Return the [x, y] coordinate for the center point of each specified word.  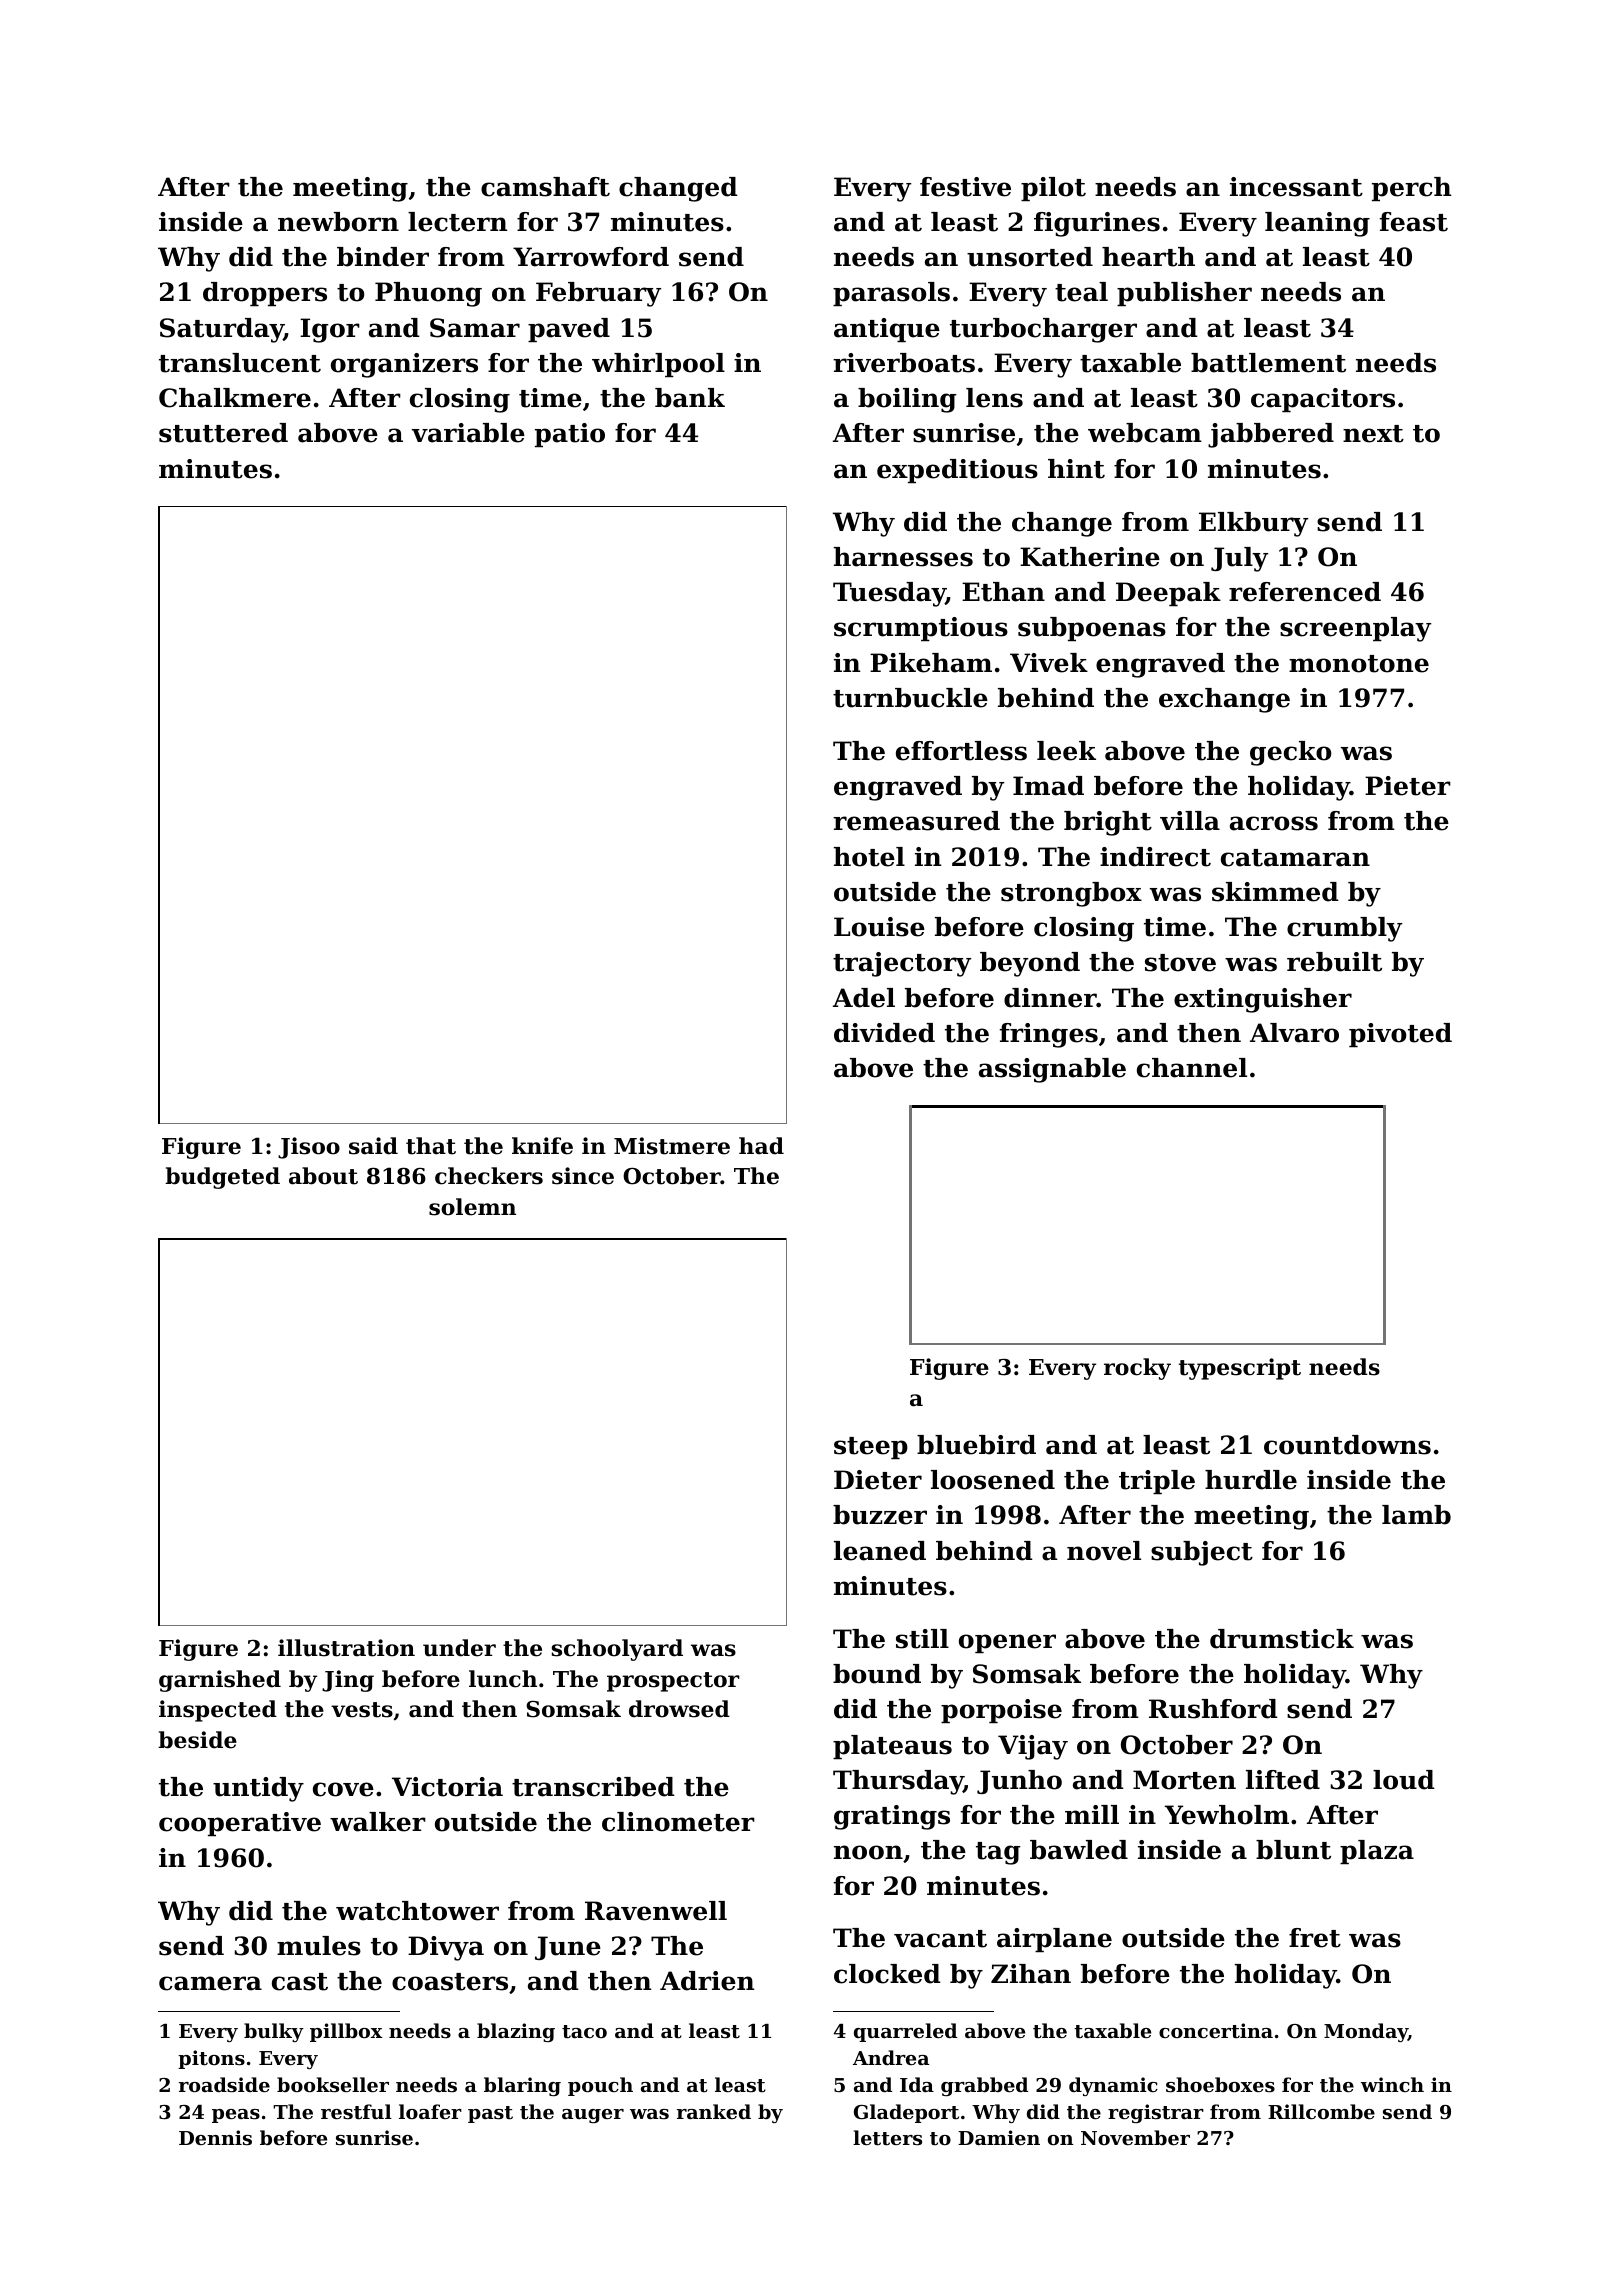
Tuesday [889, 594]
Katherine [1090, 557]
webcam [1145, 433]
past [490, 2114]
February [598, 294]
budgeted [222, 1178]
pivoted [1400, 1035]
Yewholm [1227, 1815]
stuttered [223, 433]
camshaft [545, 187]
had [761, 1146]
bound [877, 1674]
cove [343, 1789]
